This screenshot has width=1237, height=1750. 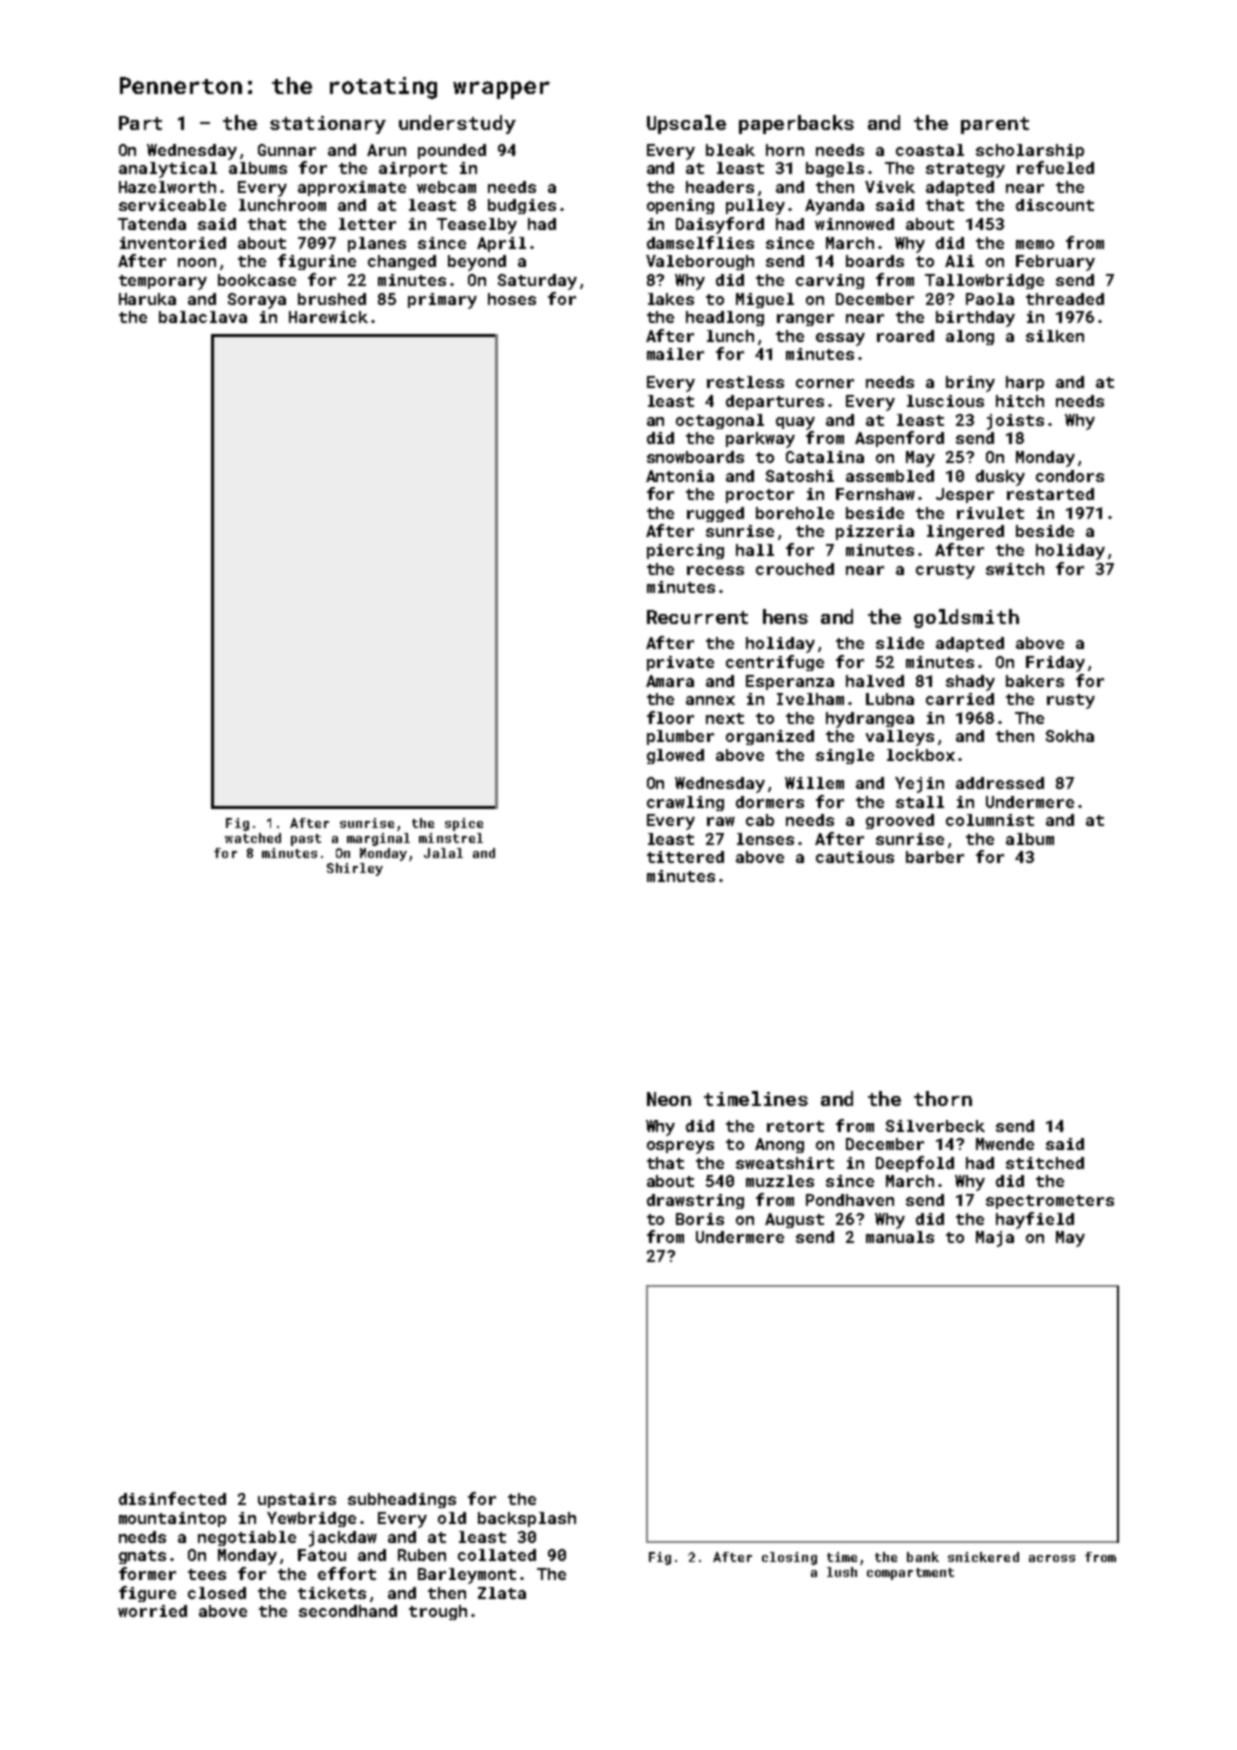 What do you see at coordinates (945, 401) in the screenshot?
I see `luscious` at bounding box center [945, 401].
